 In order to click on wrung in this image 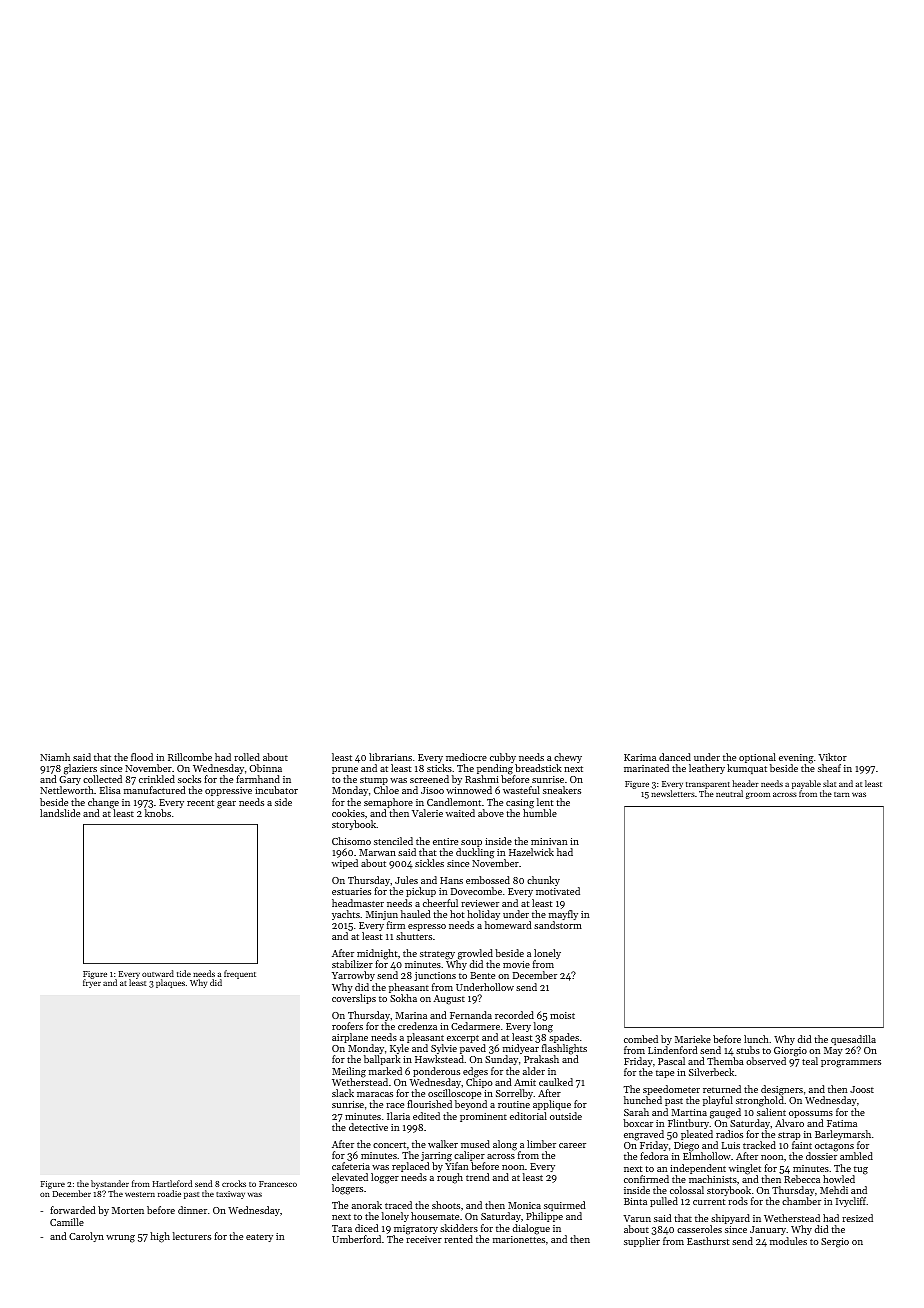, I will do `click(120, 1239)`.
